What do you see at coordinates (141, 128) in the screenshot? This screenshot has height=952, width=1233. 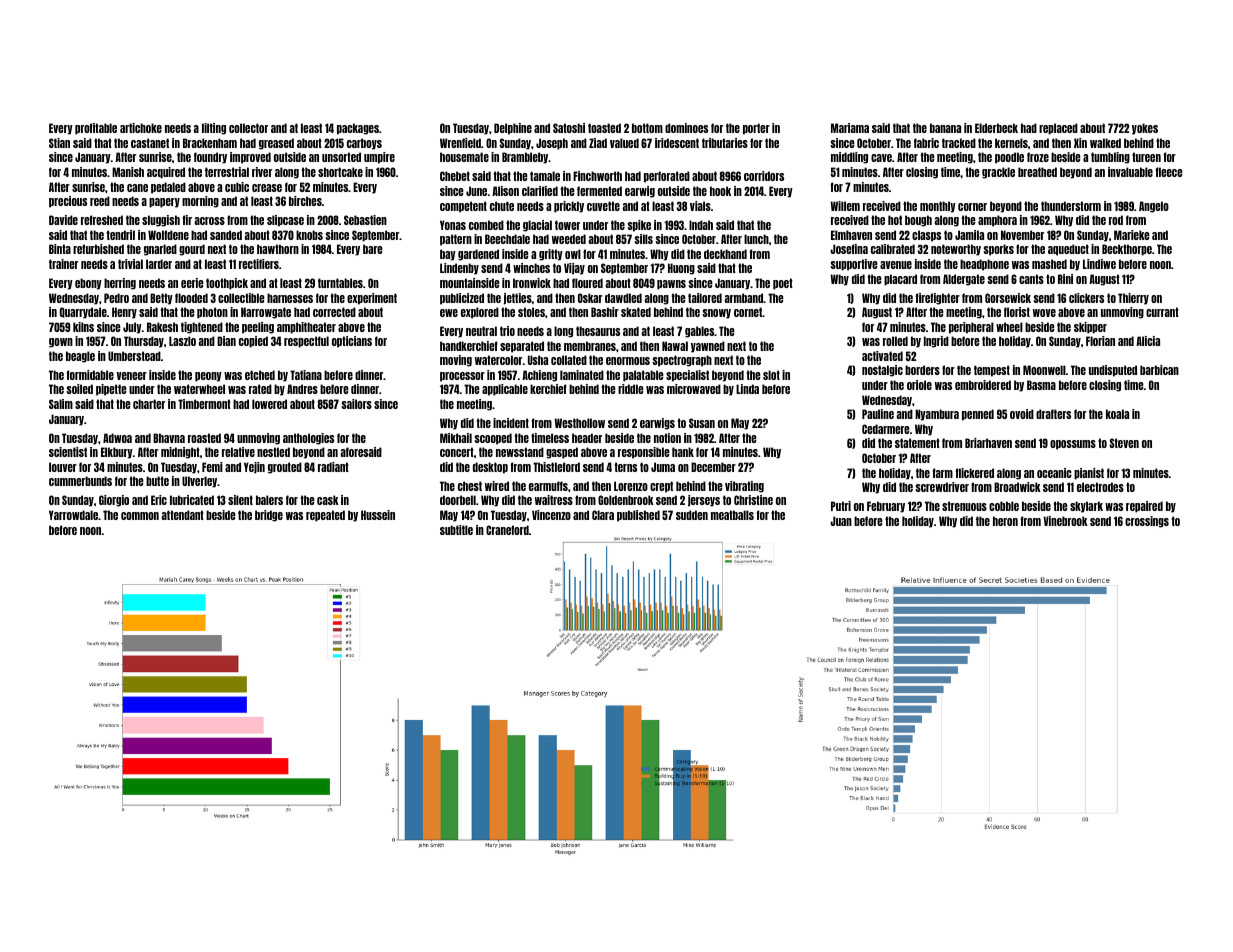 I see `artichoke` at bounding box center [141, 128].
